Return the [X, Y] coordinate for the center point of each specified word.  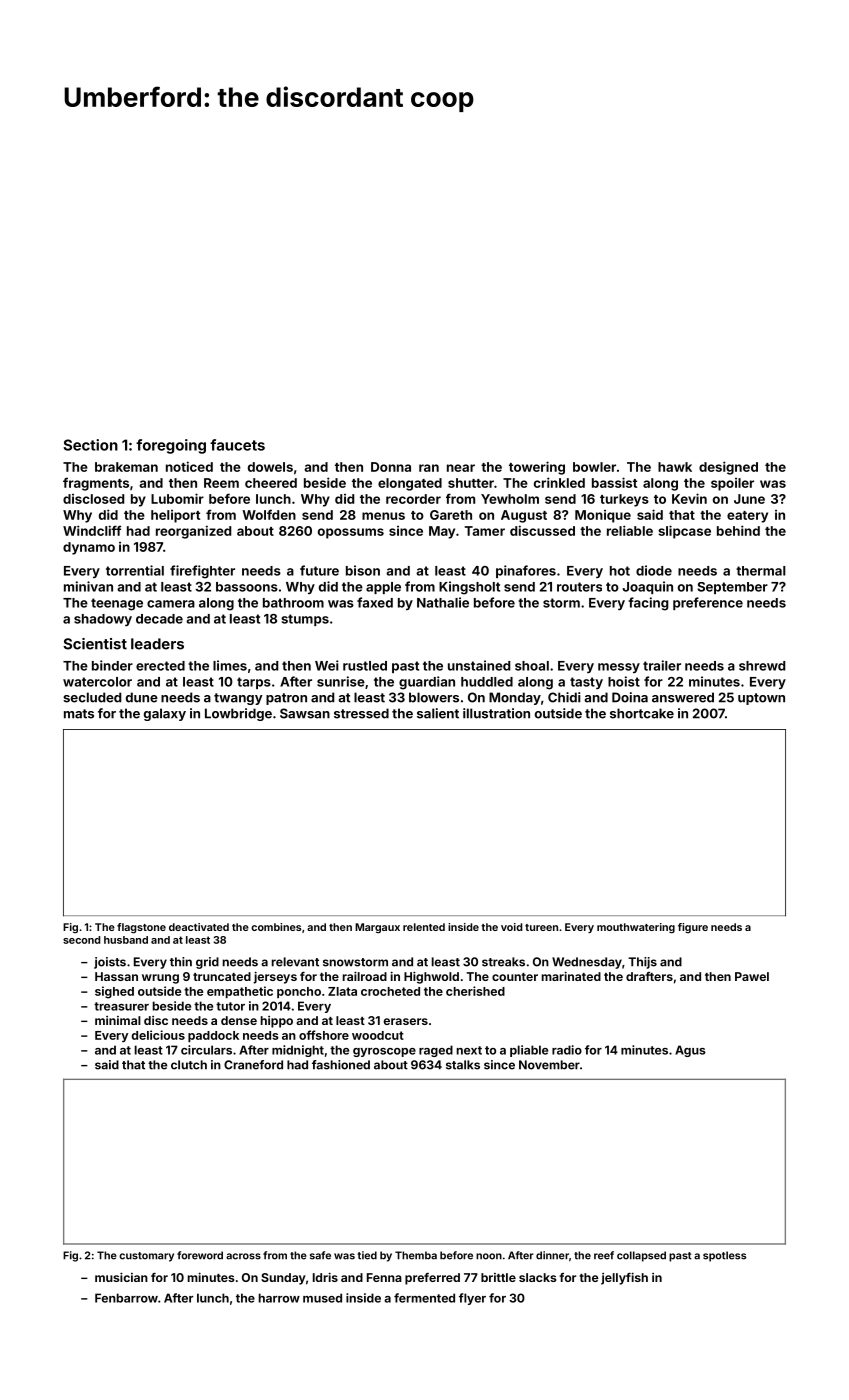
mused [322, 1298]
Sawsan [305, 713]
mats [79, 714]
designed [728, 468]
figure [693, 928]
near [461, 468]
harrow [279, 1298]
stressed [361, 713]
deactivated [199, 927]
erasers [405, 1021]
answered [683, 697]
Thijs [642, 963]
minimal [118, 1020]
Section [90, 445]
